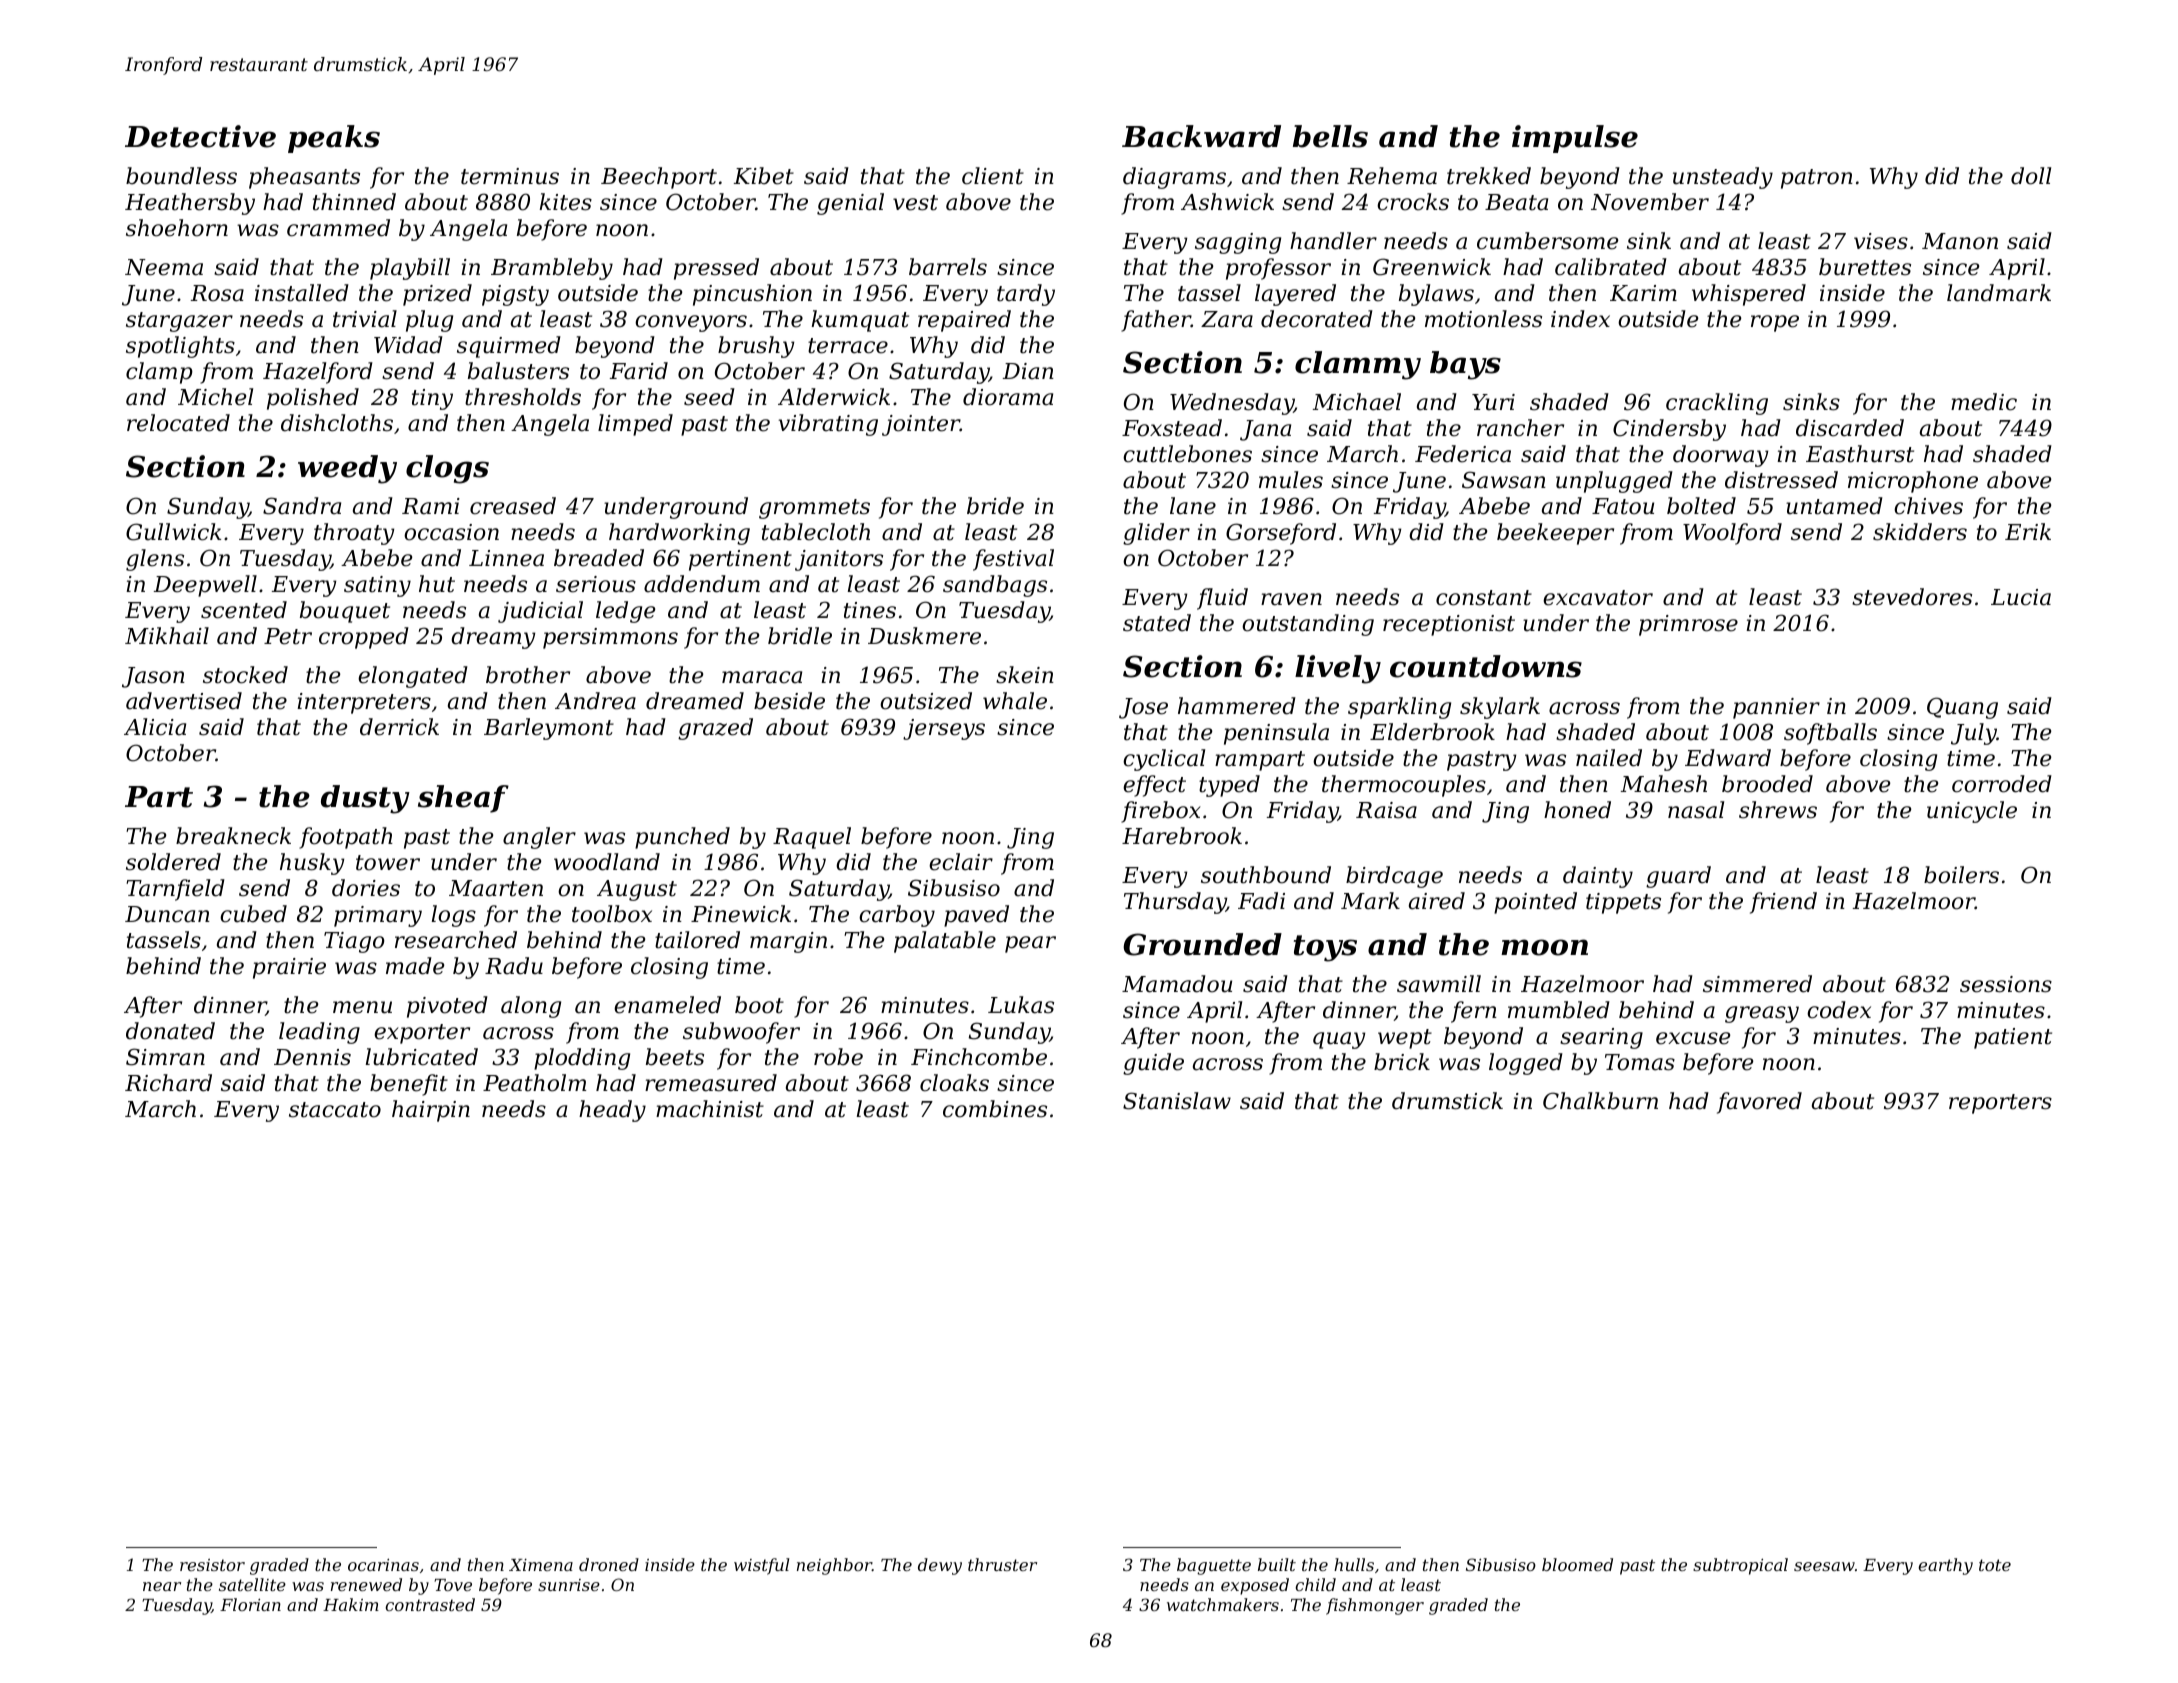 The image size is (2178, 1683). Describe the element at coordinates (1600, 1101) in the screenshot. I see `Chalkburn` at that location.
